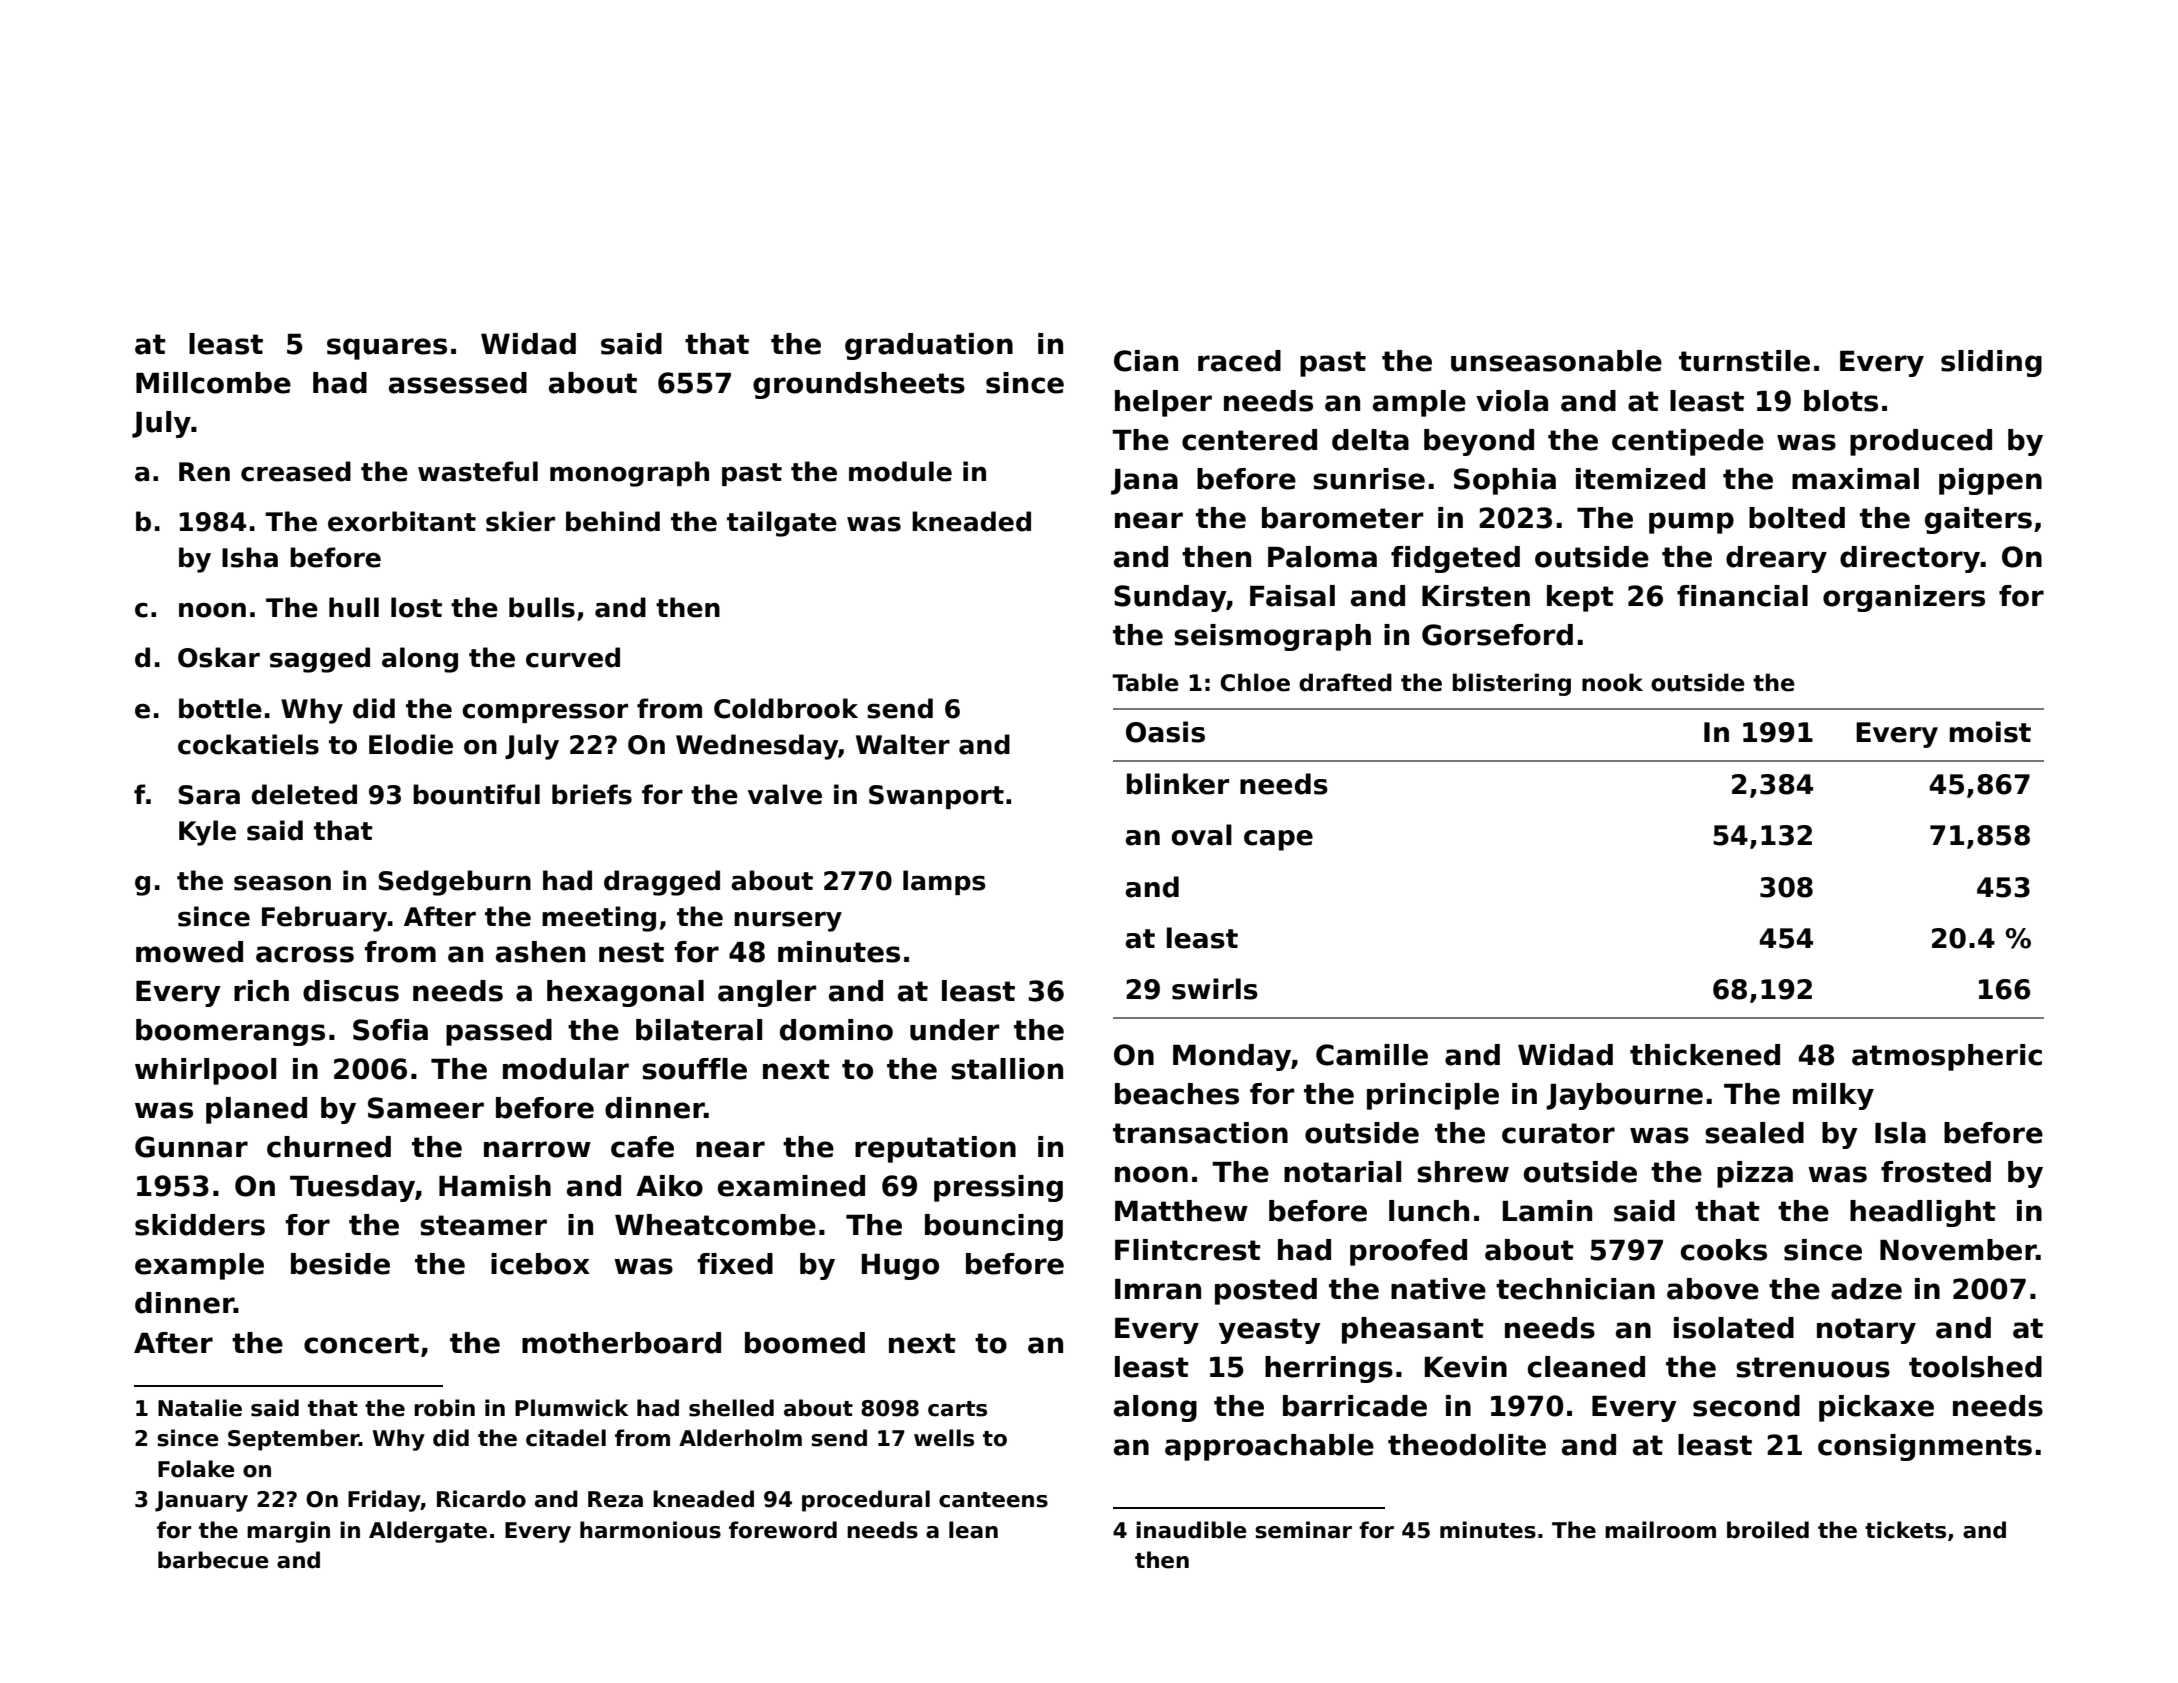 The height and width of the screenshot is (1683, 2178). What do you see at coordinates (458, 383) in the screenshot?
I see `assessed` at bounding box center [458, 383].
